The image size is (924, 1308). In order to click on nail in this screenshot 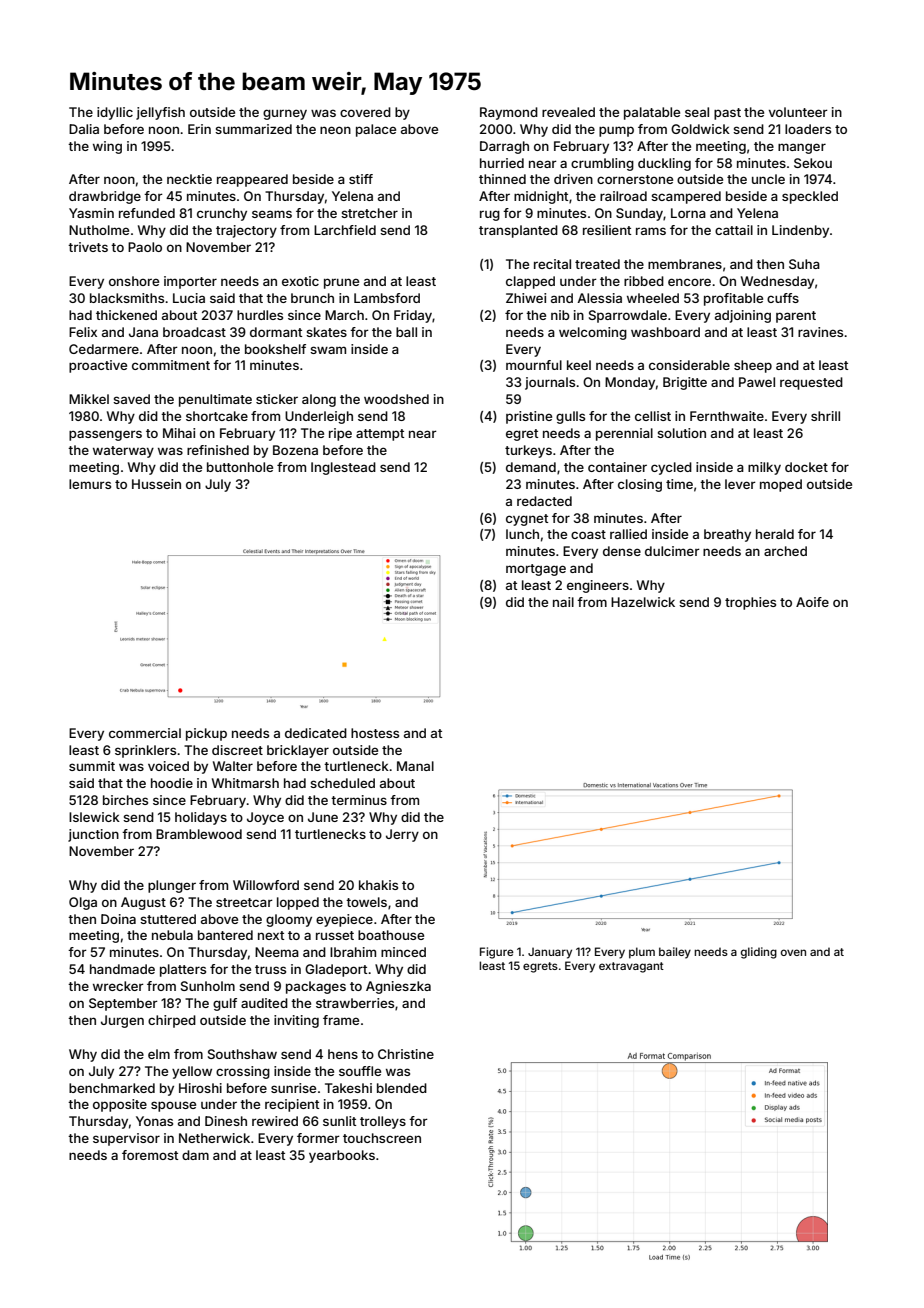, I will do `click(563, 602)`.
